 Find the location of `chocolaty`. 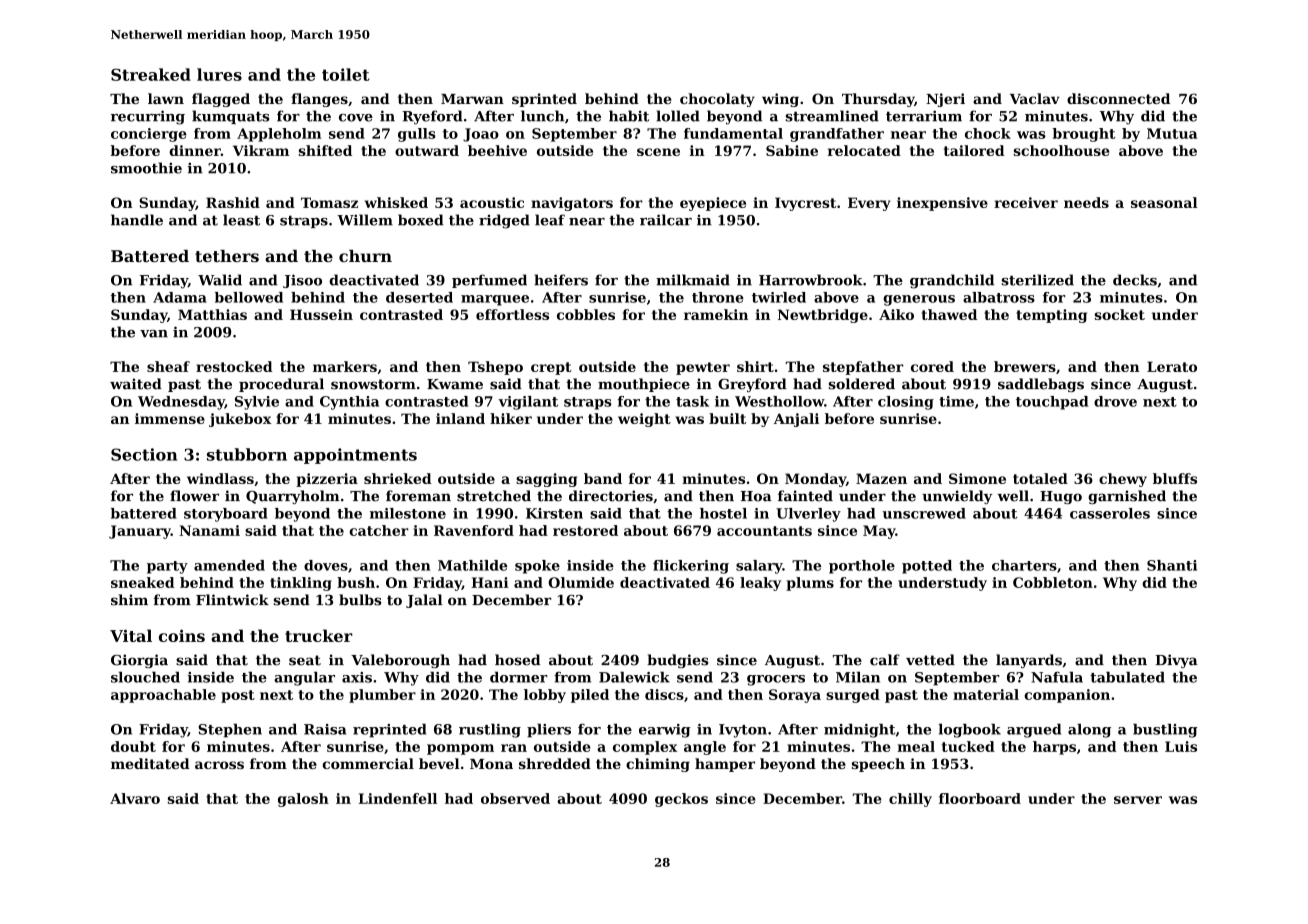

chocolaty is located at coordinates (717, 100).
